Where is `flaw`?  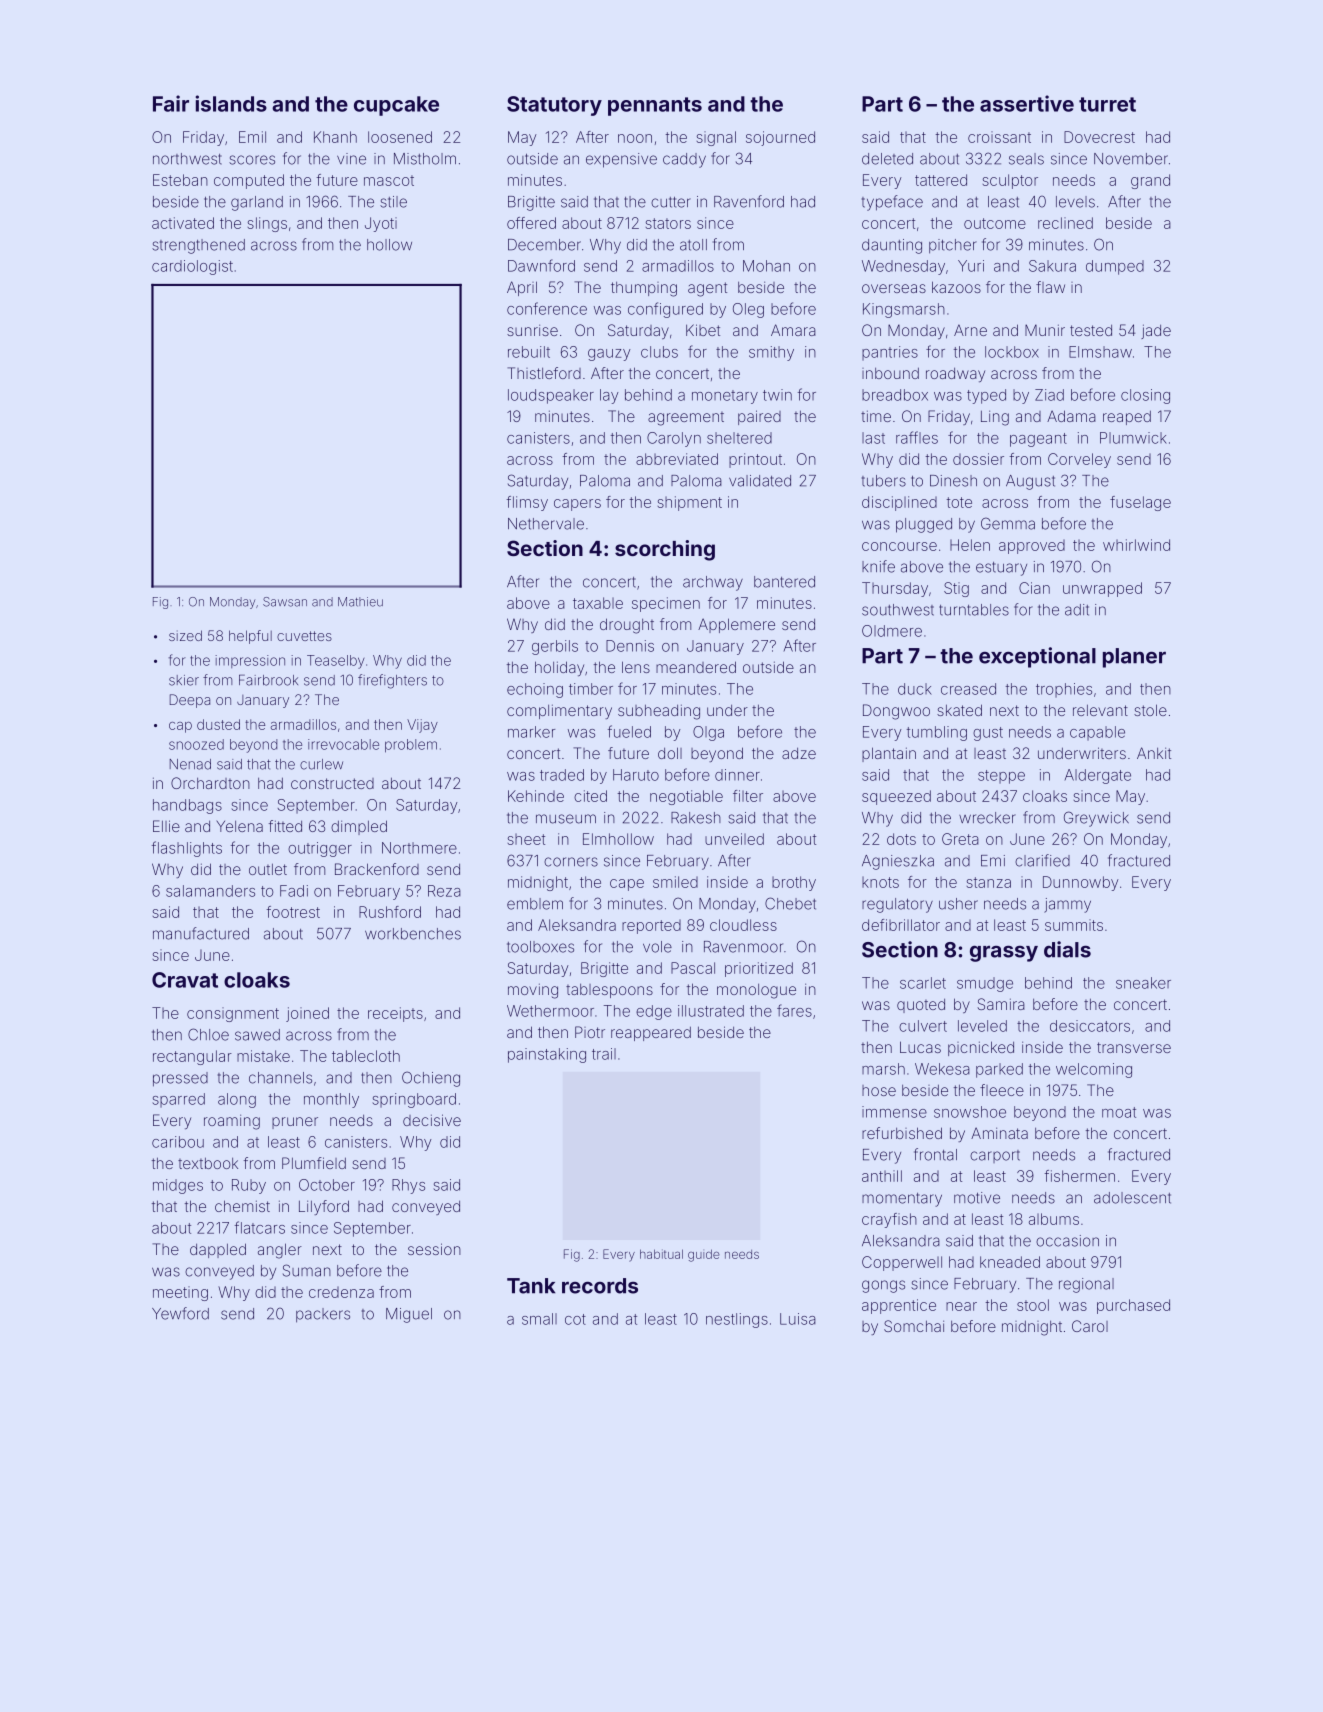
flaw is located at coordinates (1050, 287).
